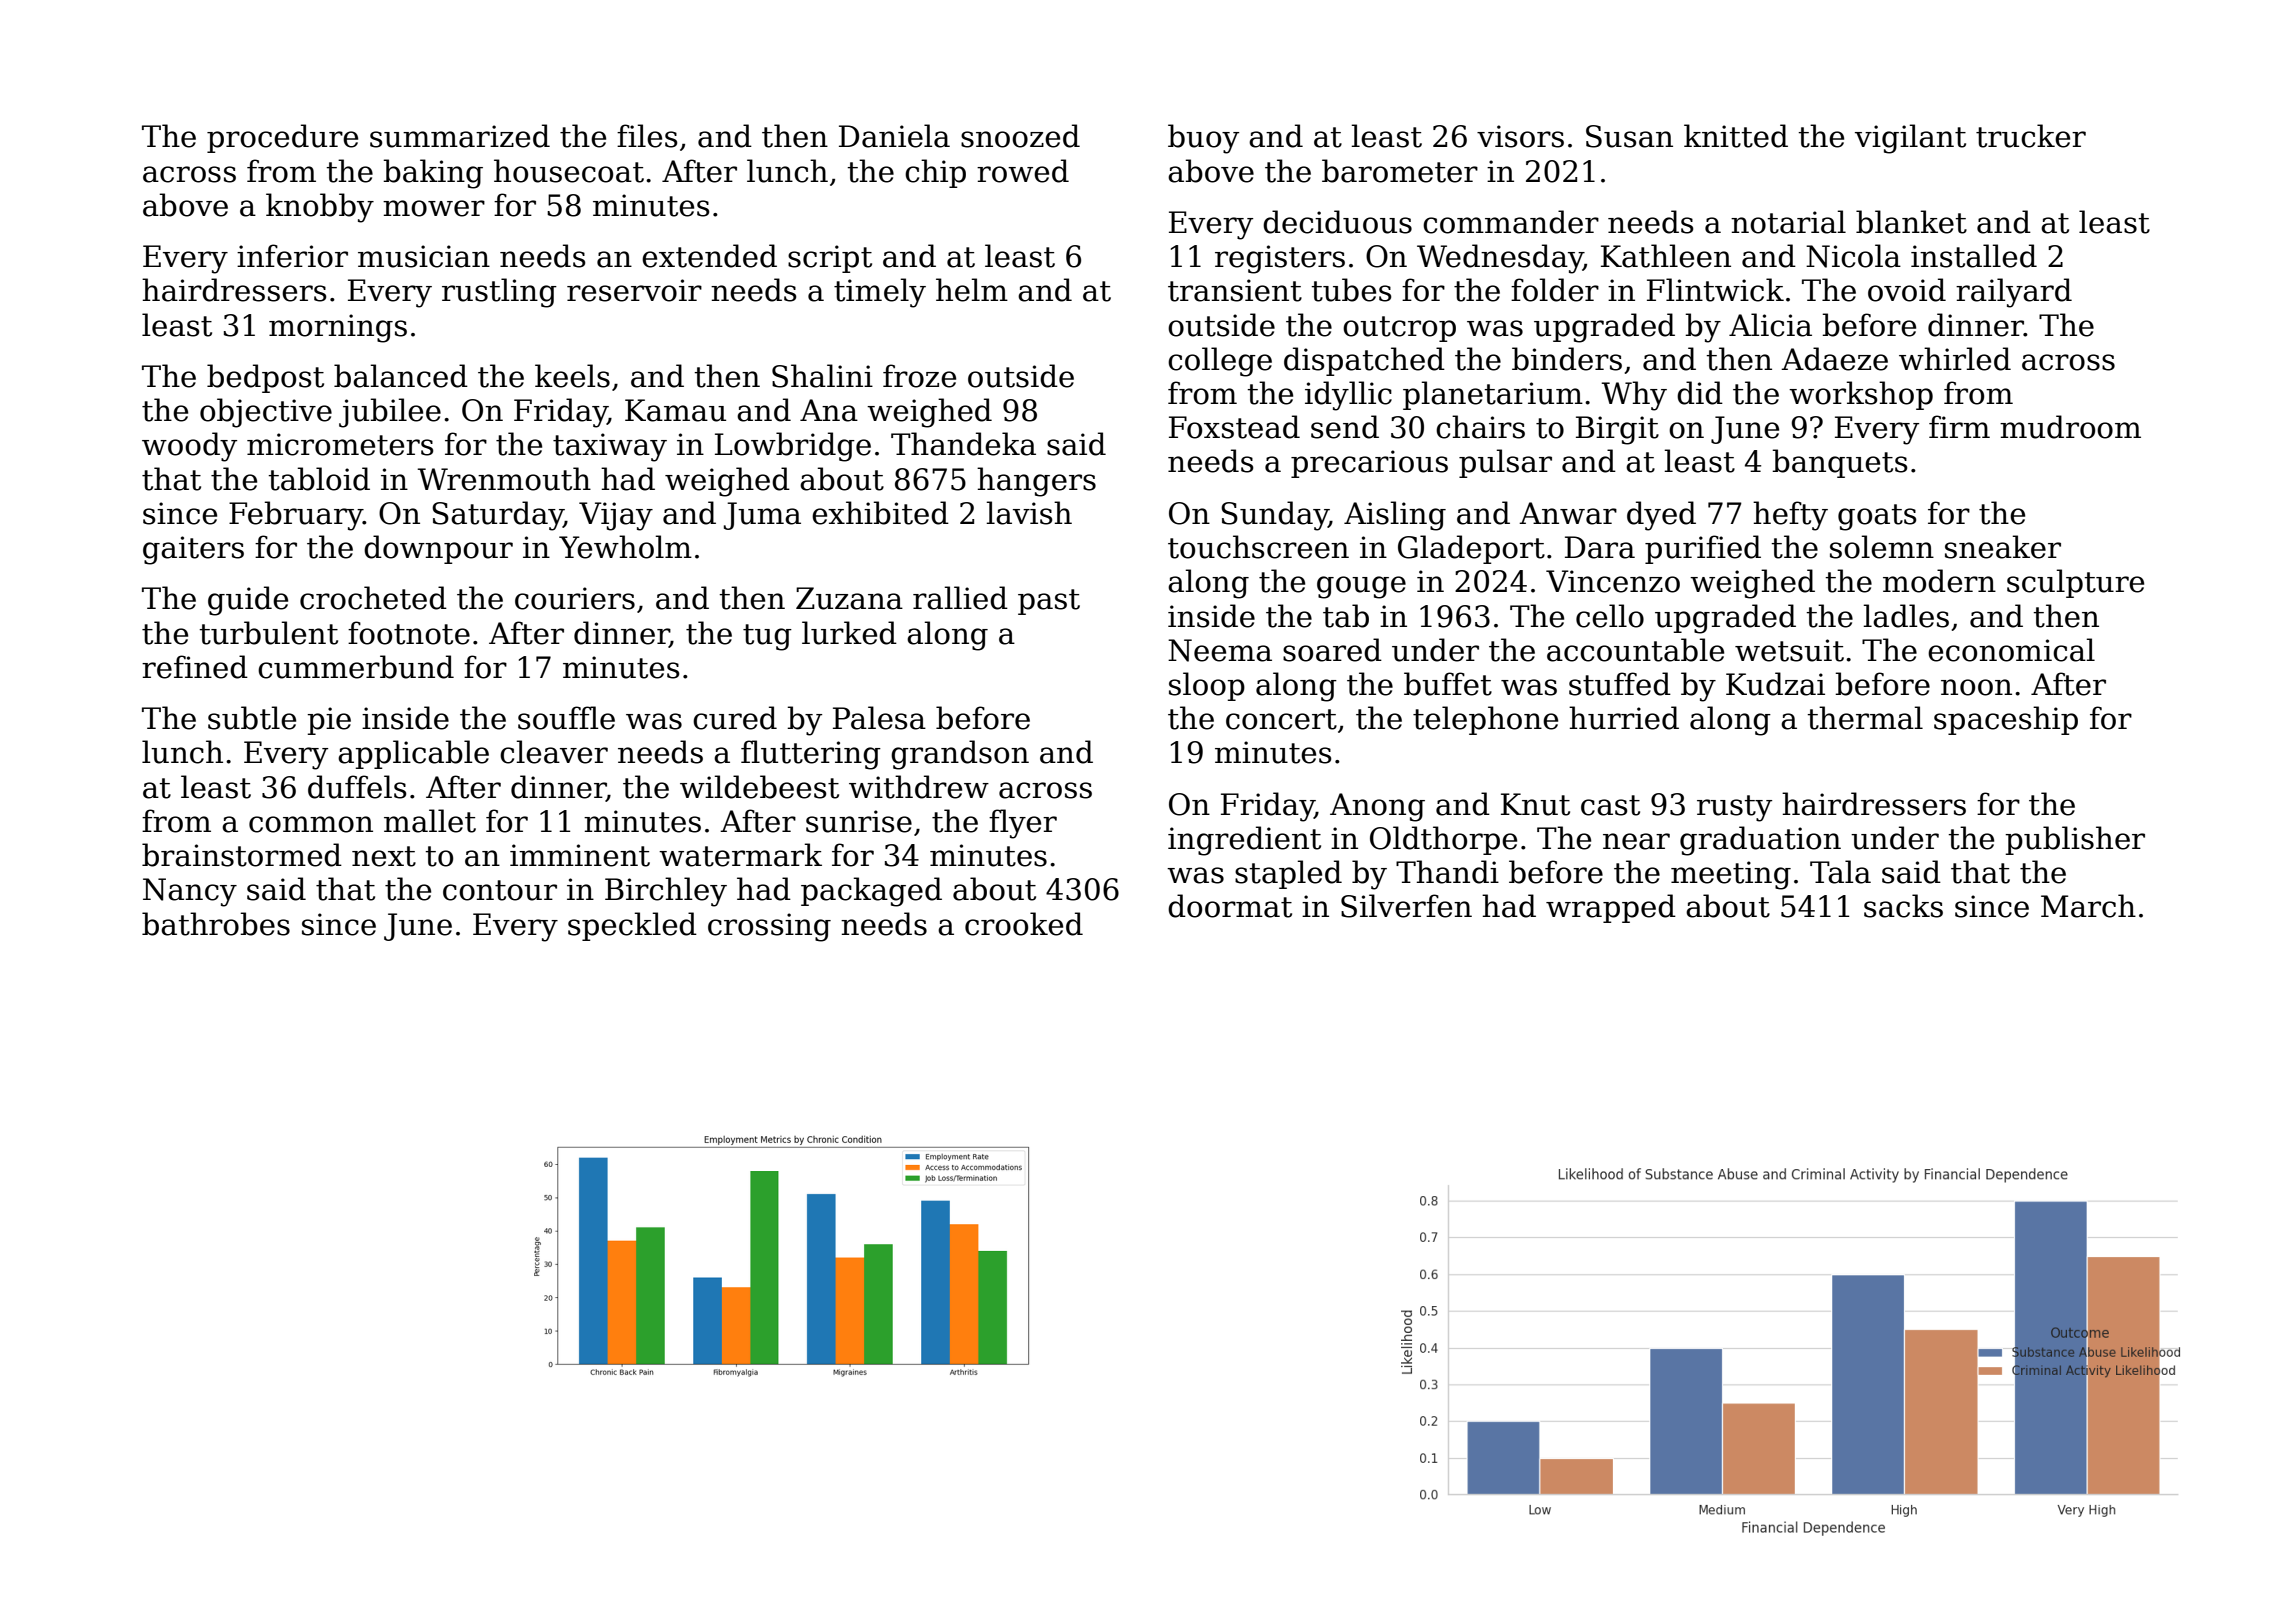 The height and width of the screenshot is (1620, 2292). What do you see at coordinates (2031, 136) in the screenshot?
I see `trucker` at bounding box center [2031, 136].
